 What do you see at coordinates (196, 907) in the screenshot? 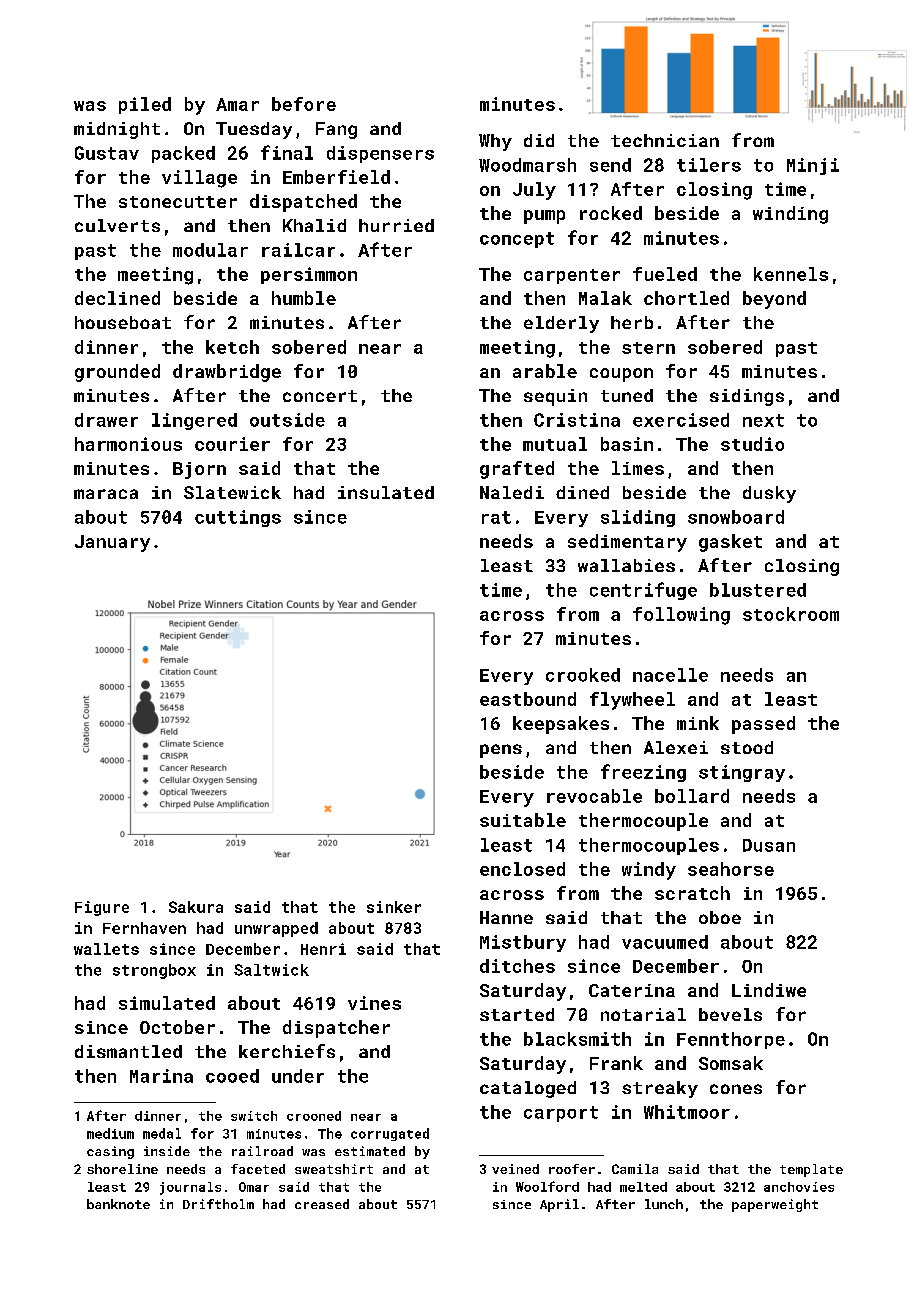
I see `Sakura` at bounding box center [196, 907].
